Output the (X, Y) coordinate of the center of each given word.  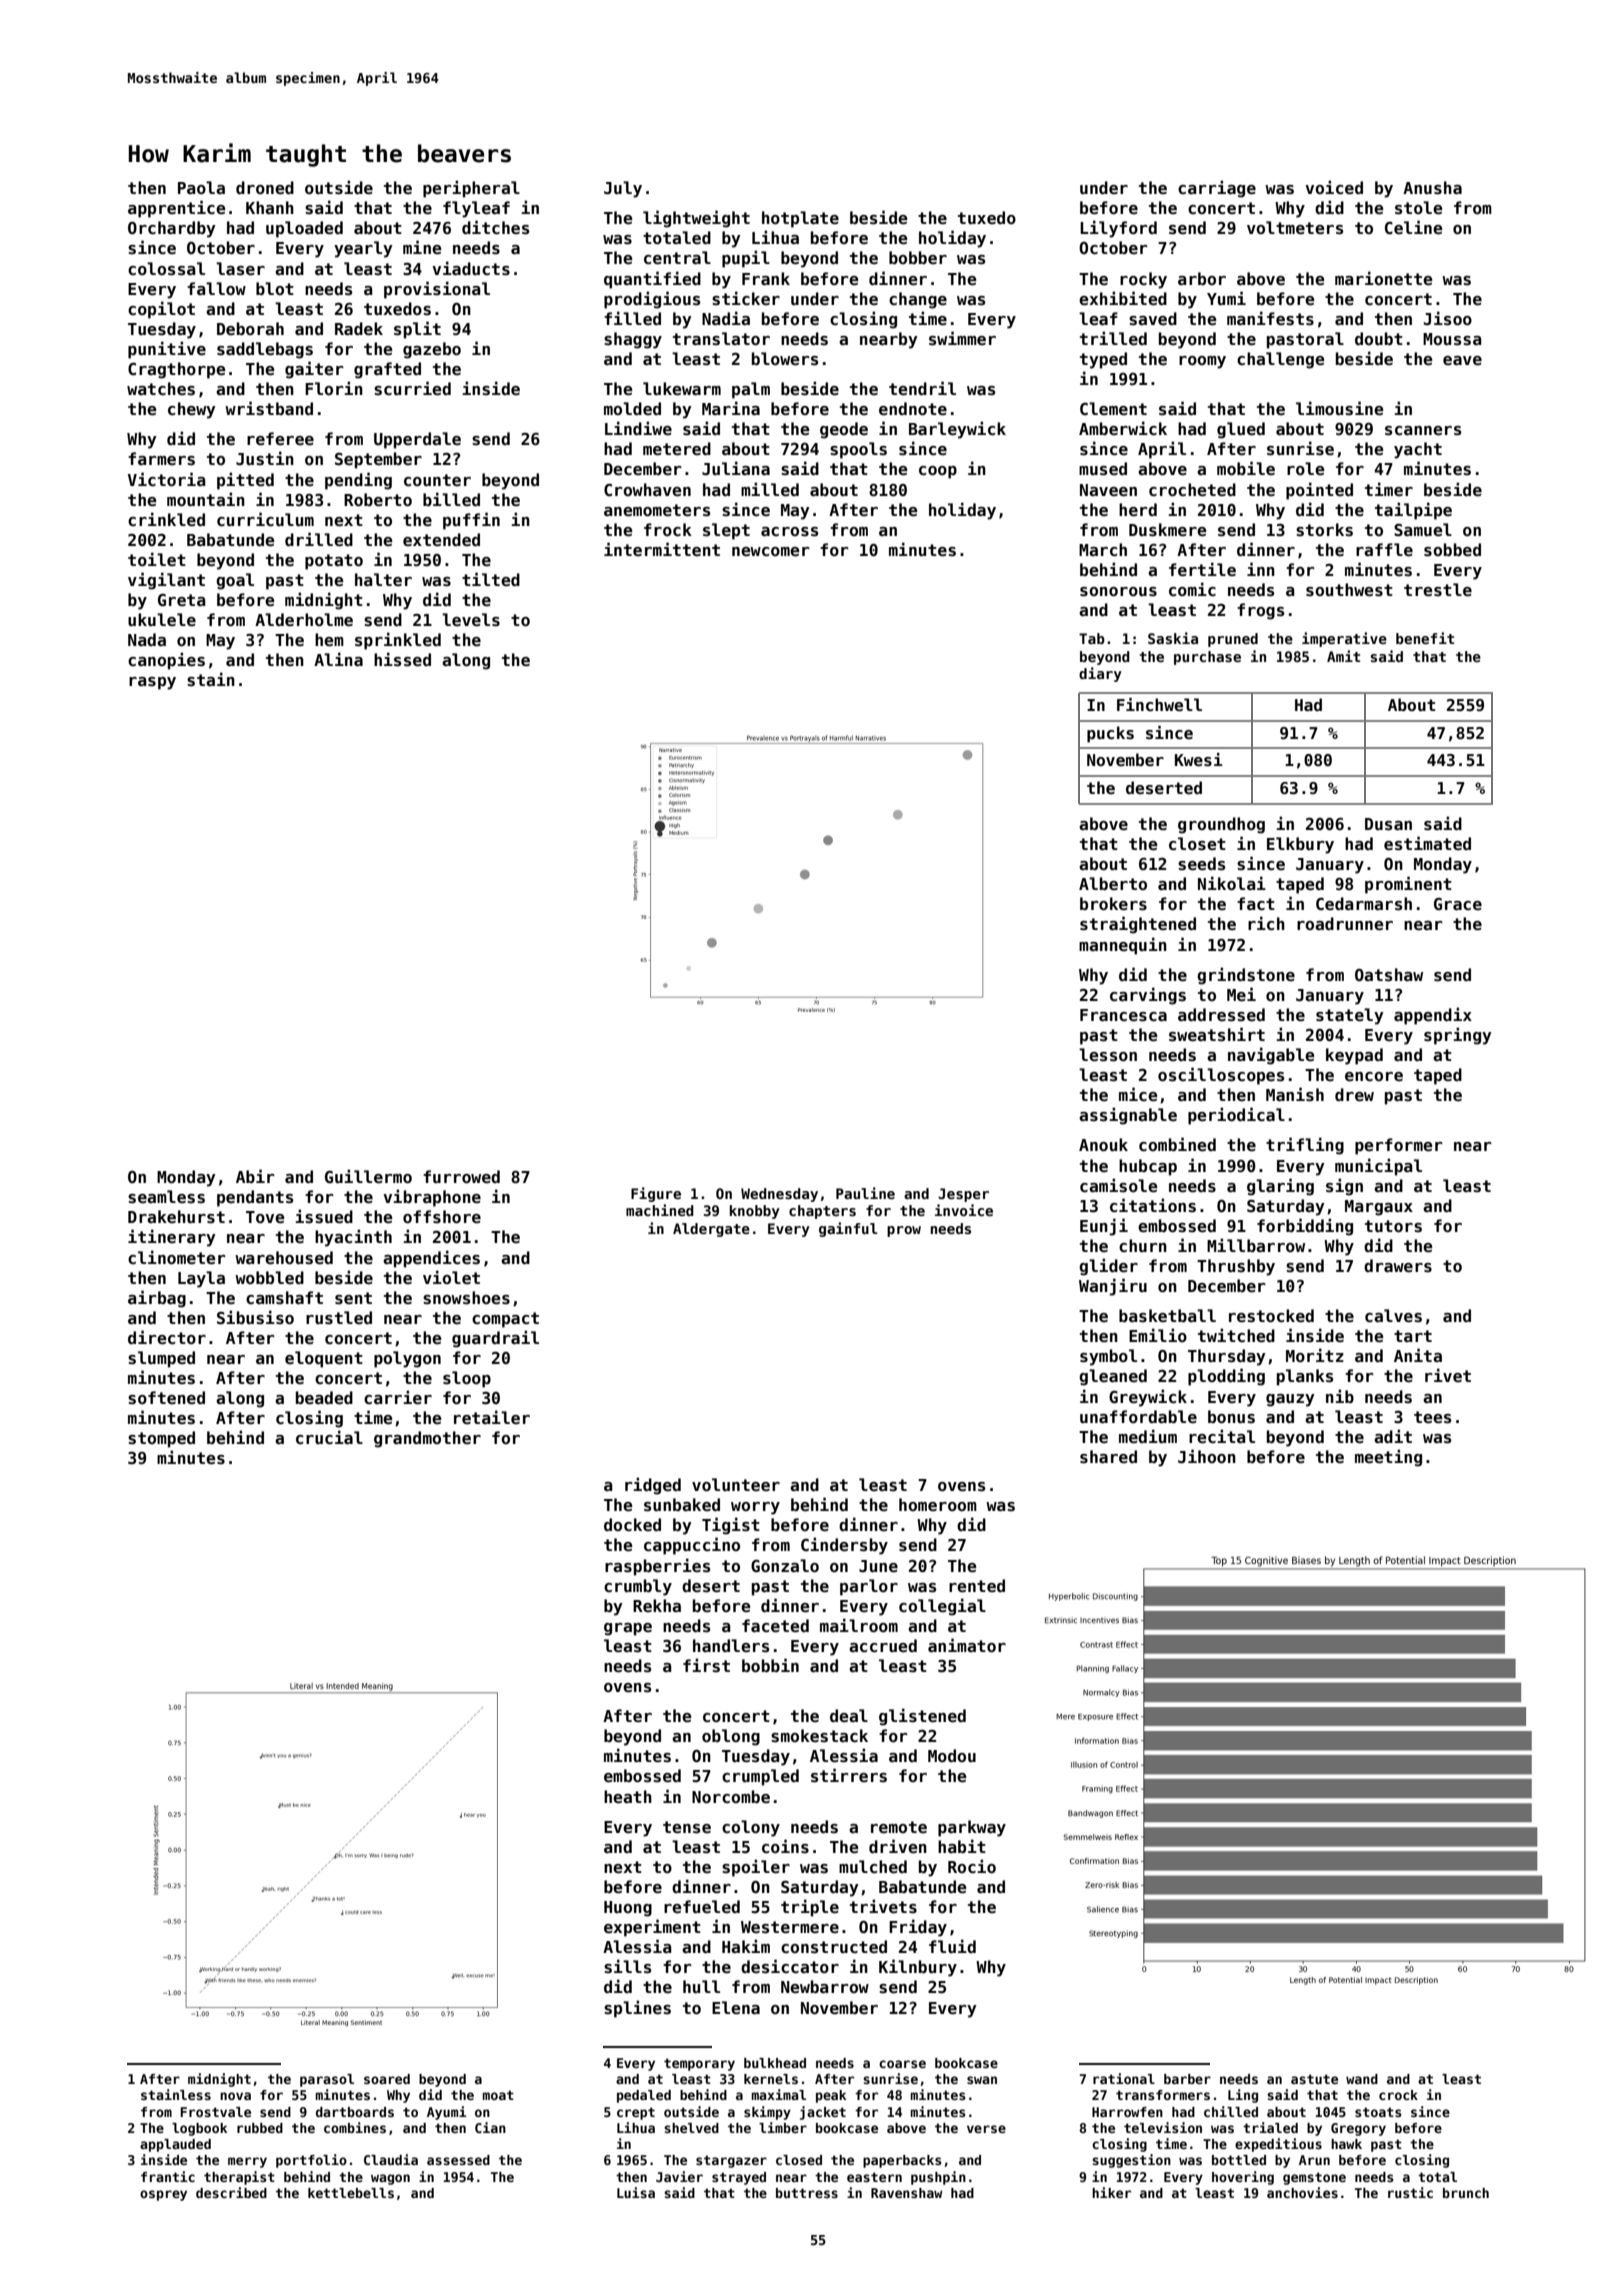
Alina (338, 659)
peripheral (471, 189)
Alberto (1113, 883)
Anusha (1432, 187)
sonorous (1118, 591)
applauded (175, 2145)
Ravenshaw (907, 2193)
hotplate (800, 219)
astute (1314, 2079)
